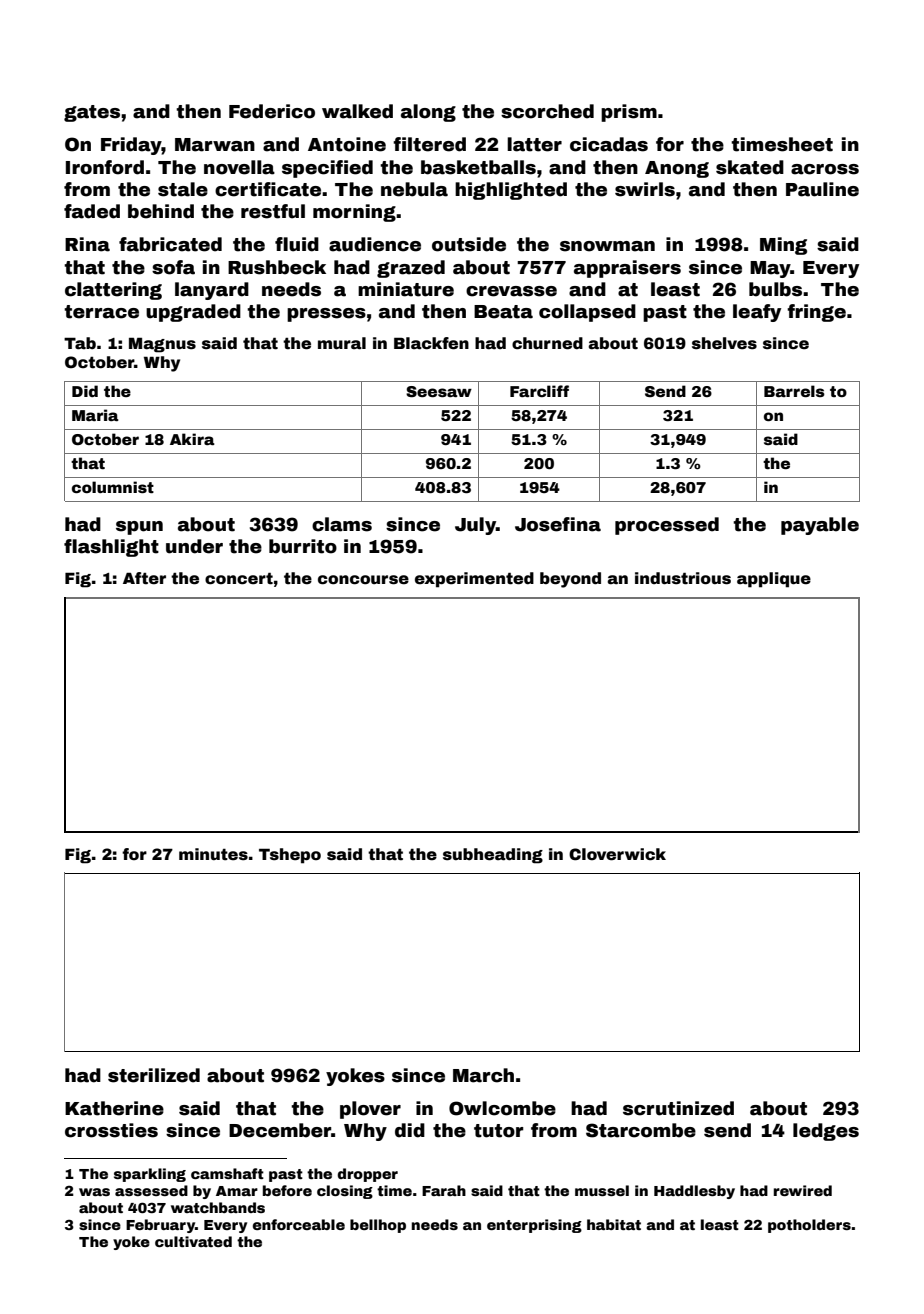 The width and height of the screenshot is (924, 1314). What do you see at coordinates (678, 1108) in the screenshot?
I see `scrutinized` at bounding box center [678, 1108].
